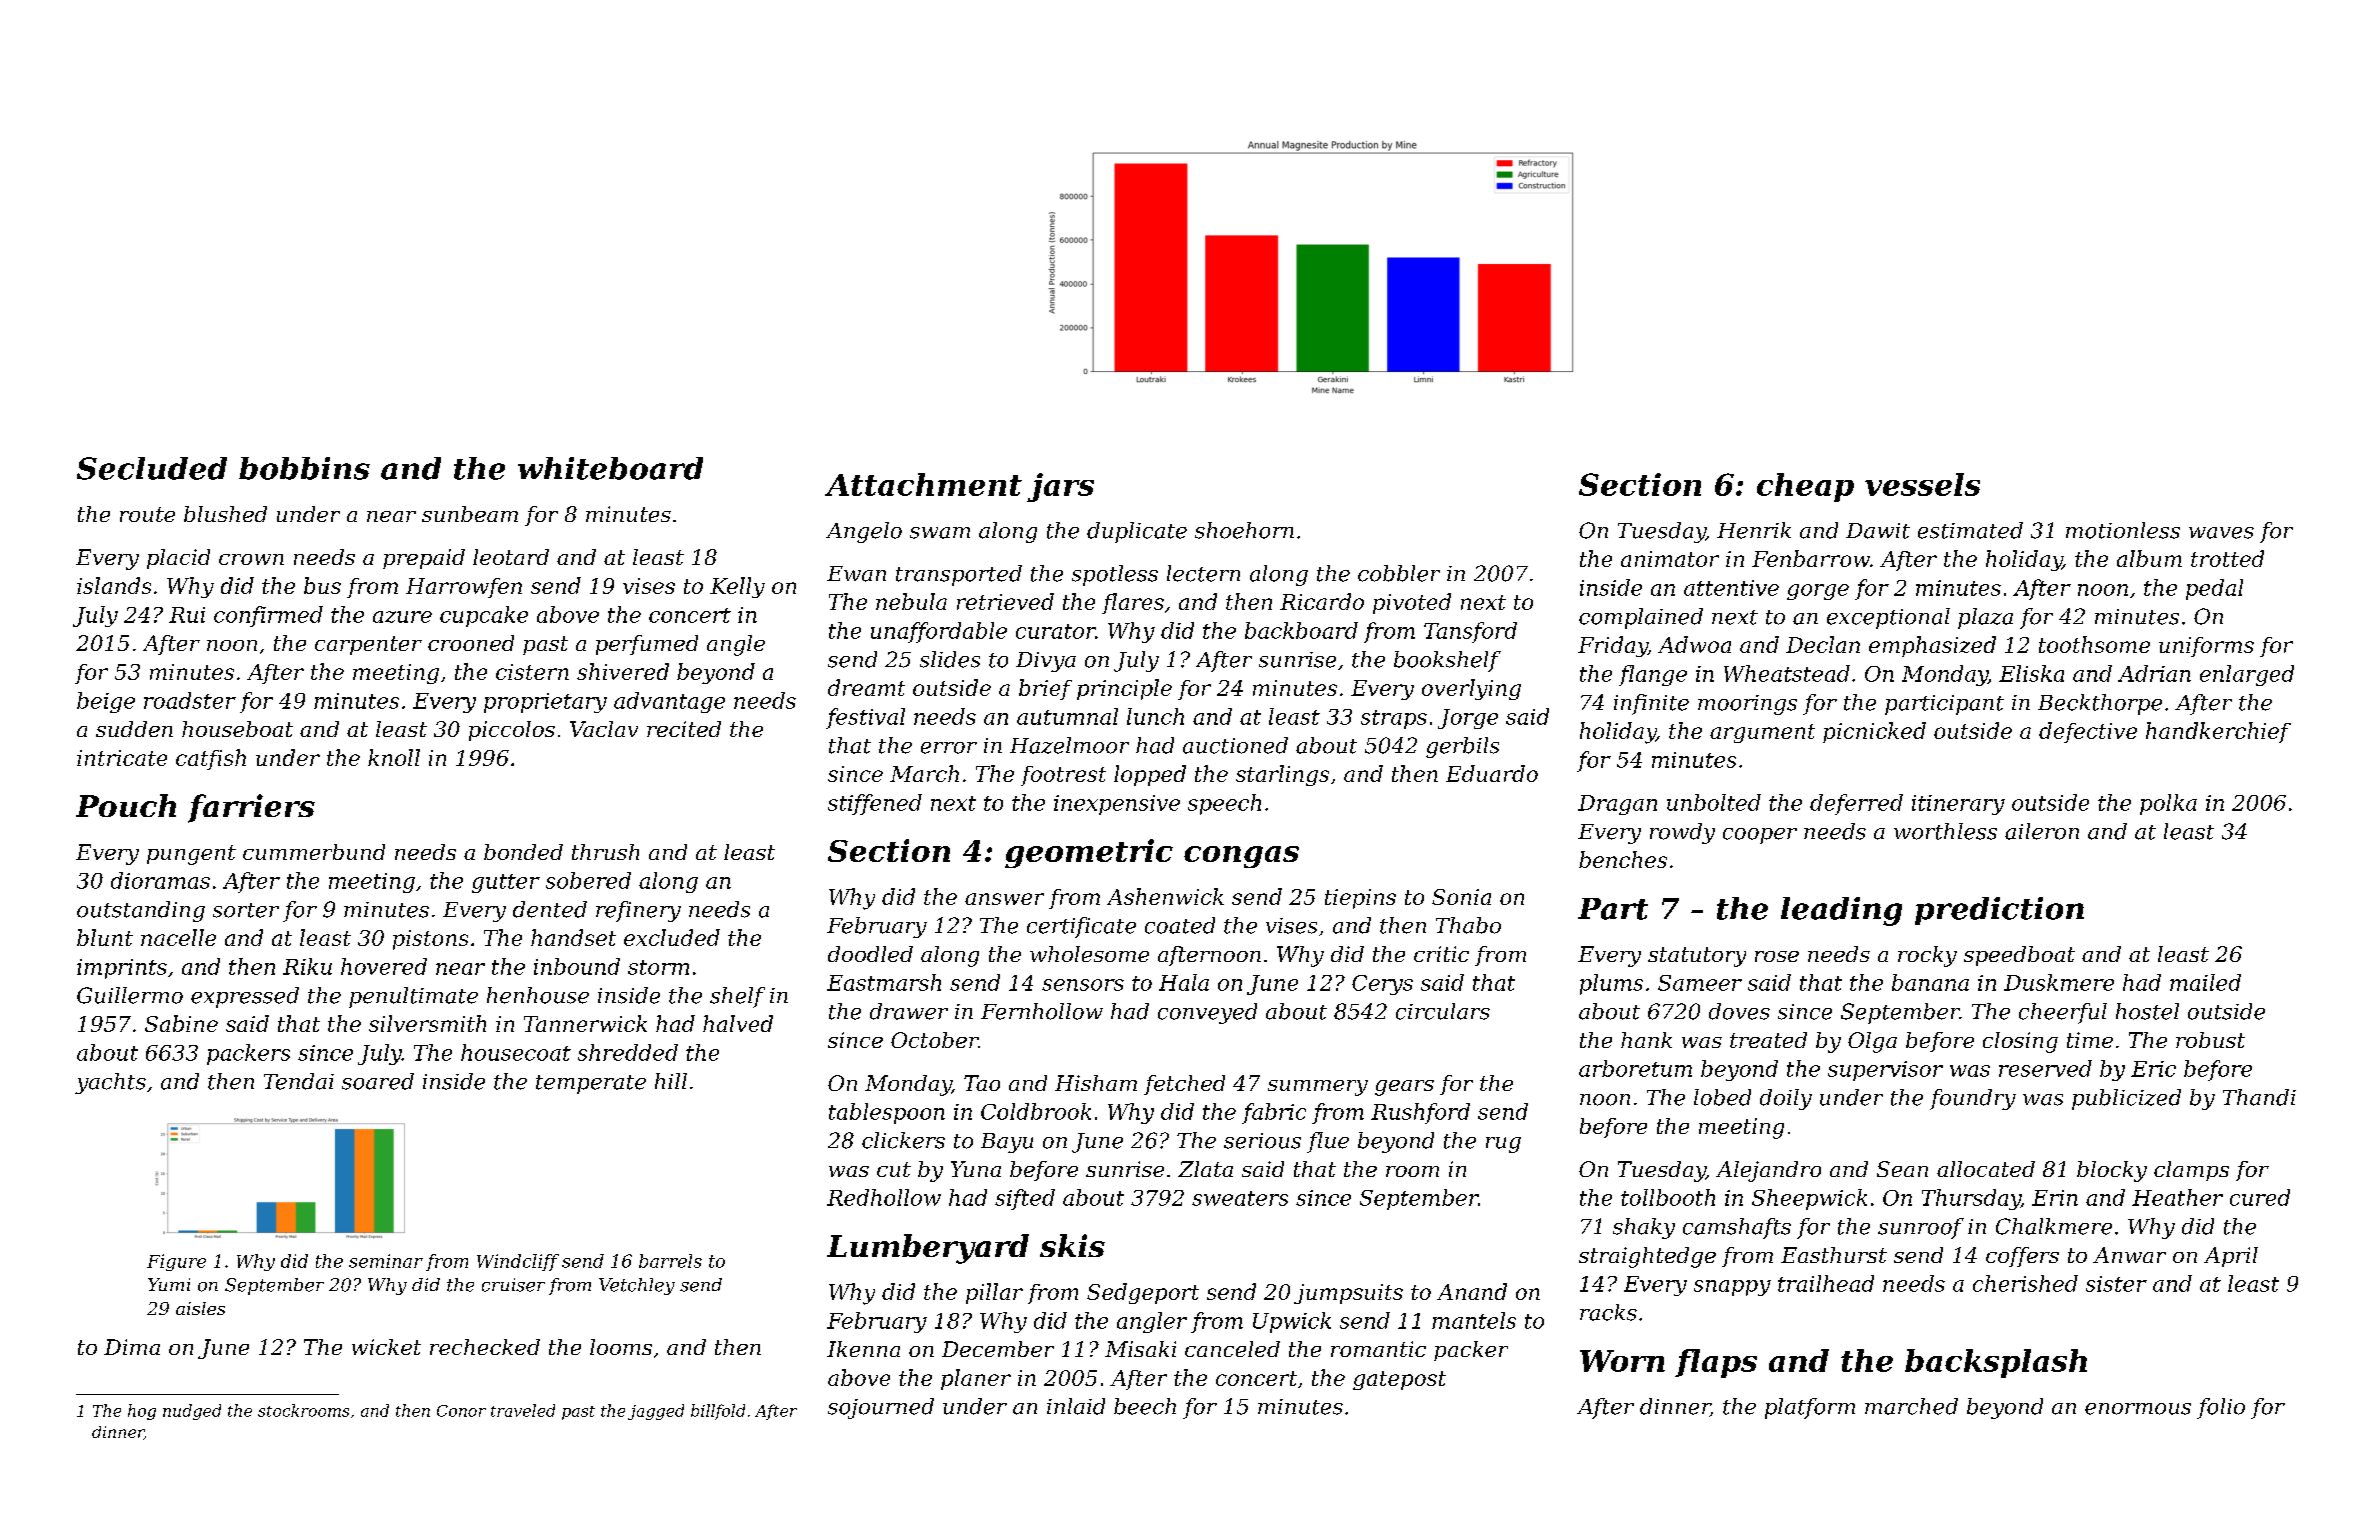  What do you see at coordinates (1805, 487) in the screenshot?
I see `cheap` at bounding box center [1805, 487].
